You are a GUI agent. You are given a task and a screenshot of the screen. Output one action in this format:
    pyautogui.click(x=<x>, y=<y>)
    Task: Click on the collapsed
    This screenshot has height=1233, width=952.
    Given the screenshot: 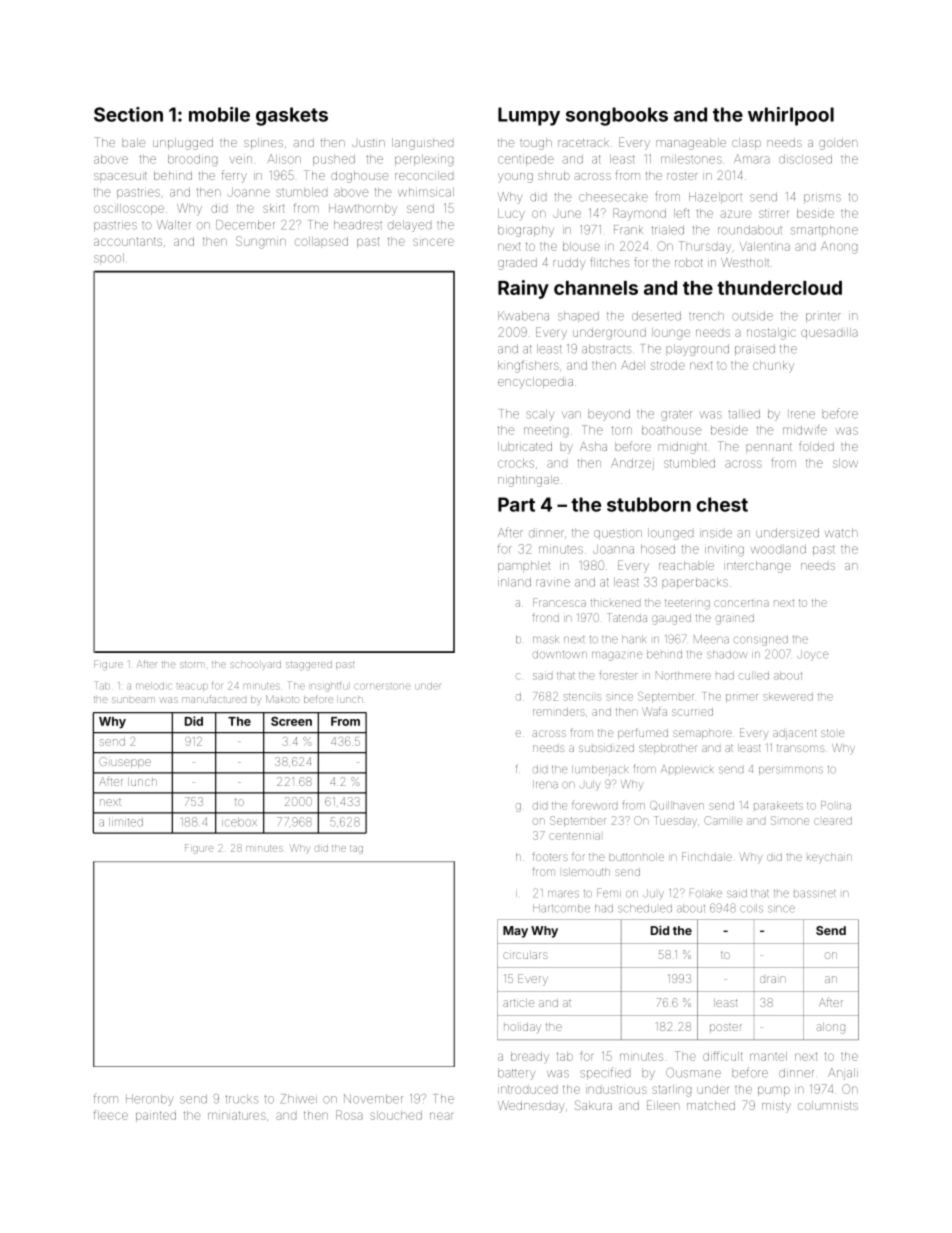 What is the action you would take?
    pyautogui.click(x=321, y=242)
